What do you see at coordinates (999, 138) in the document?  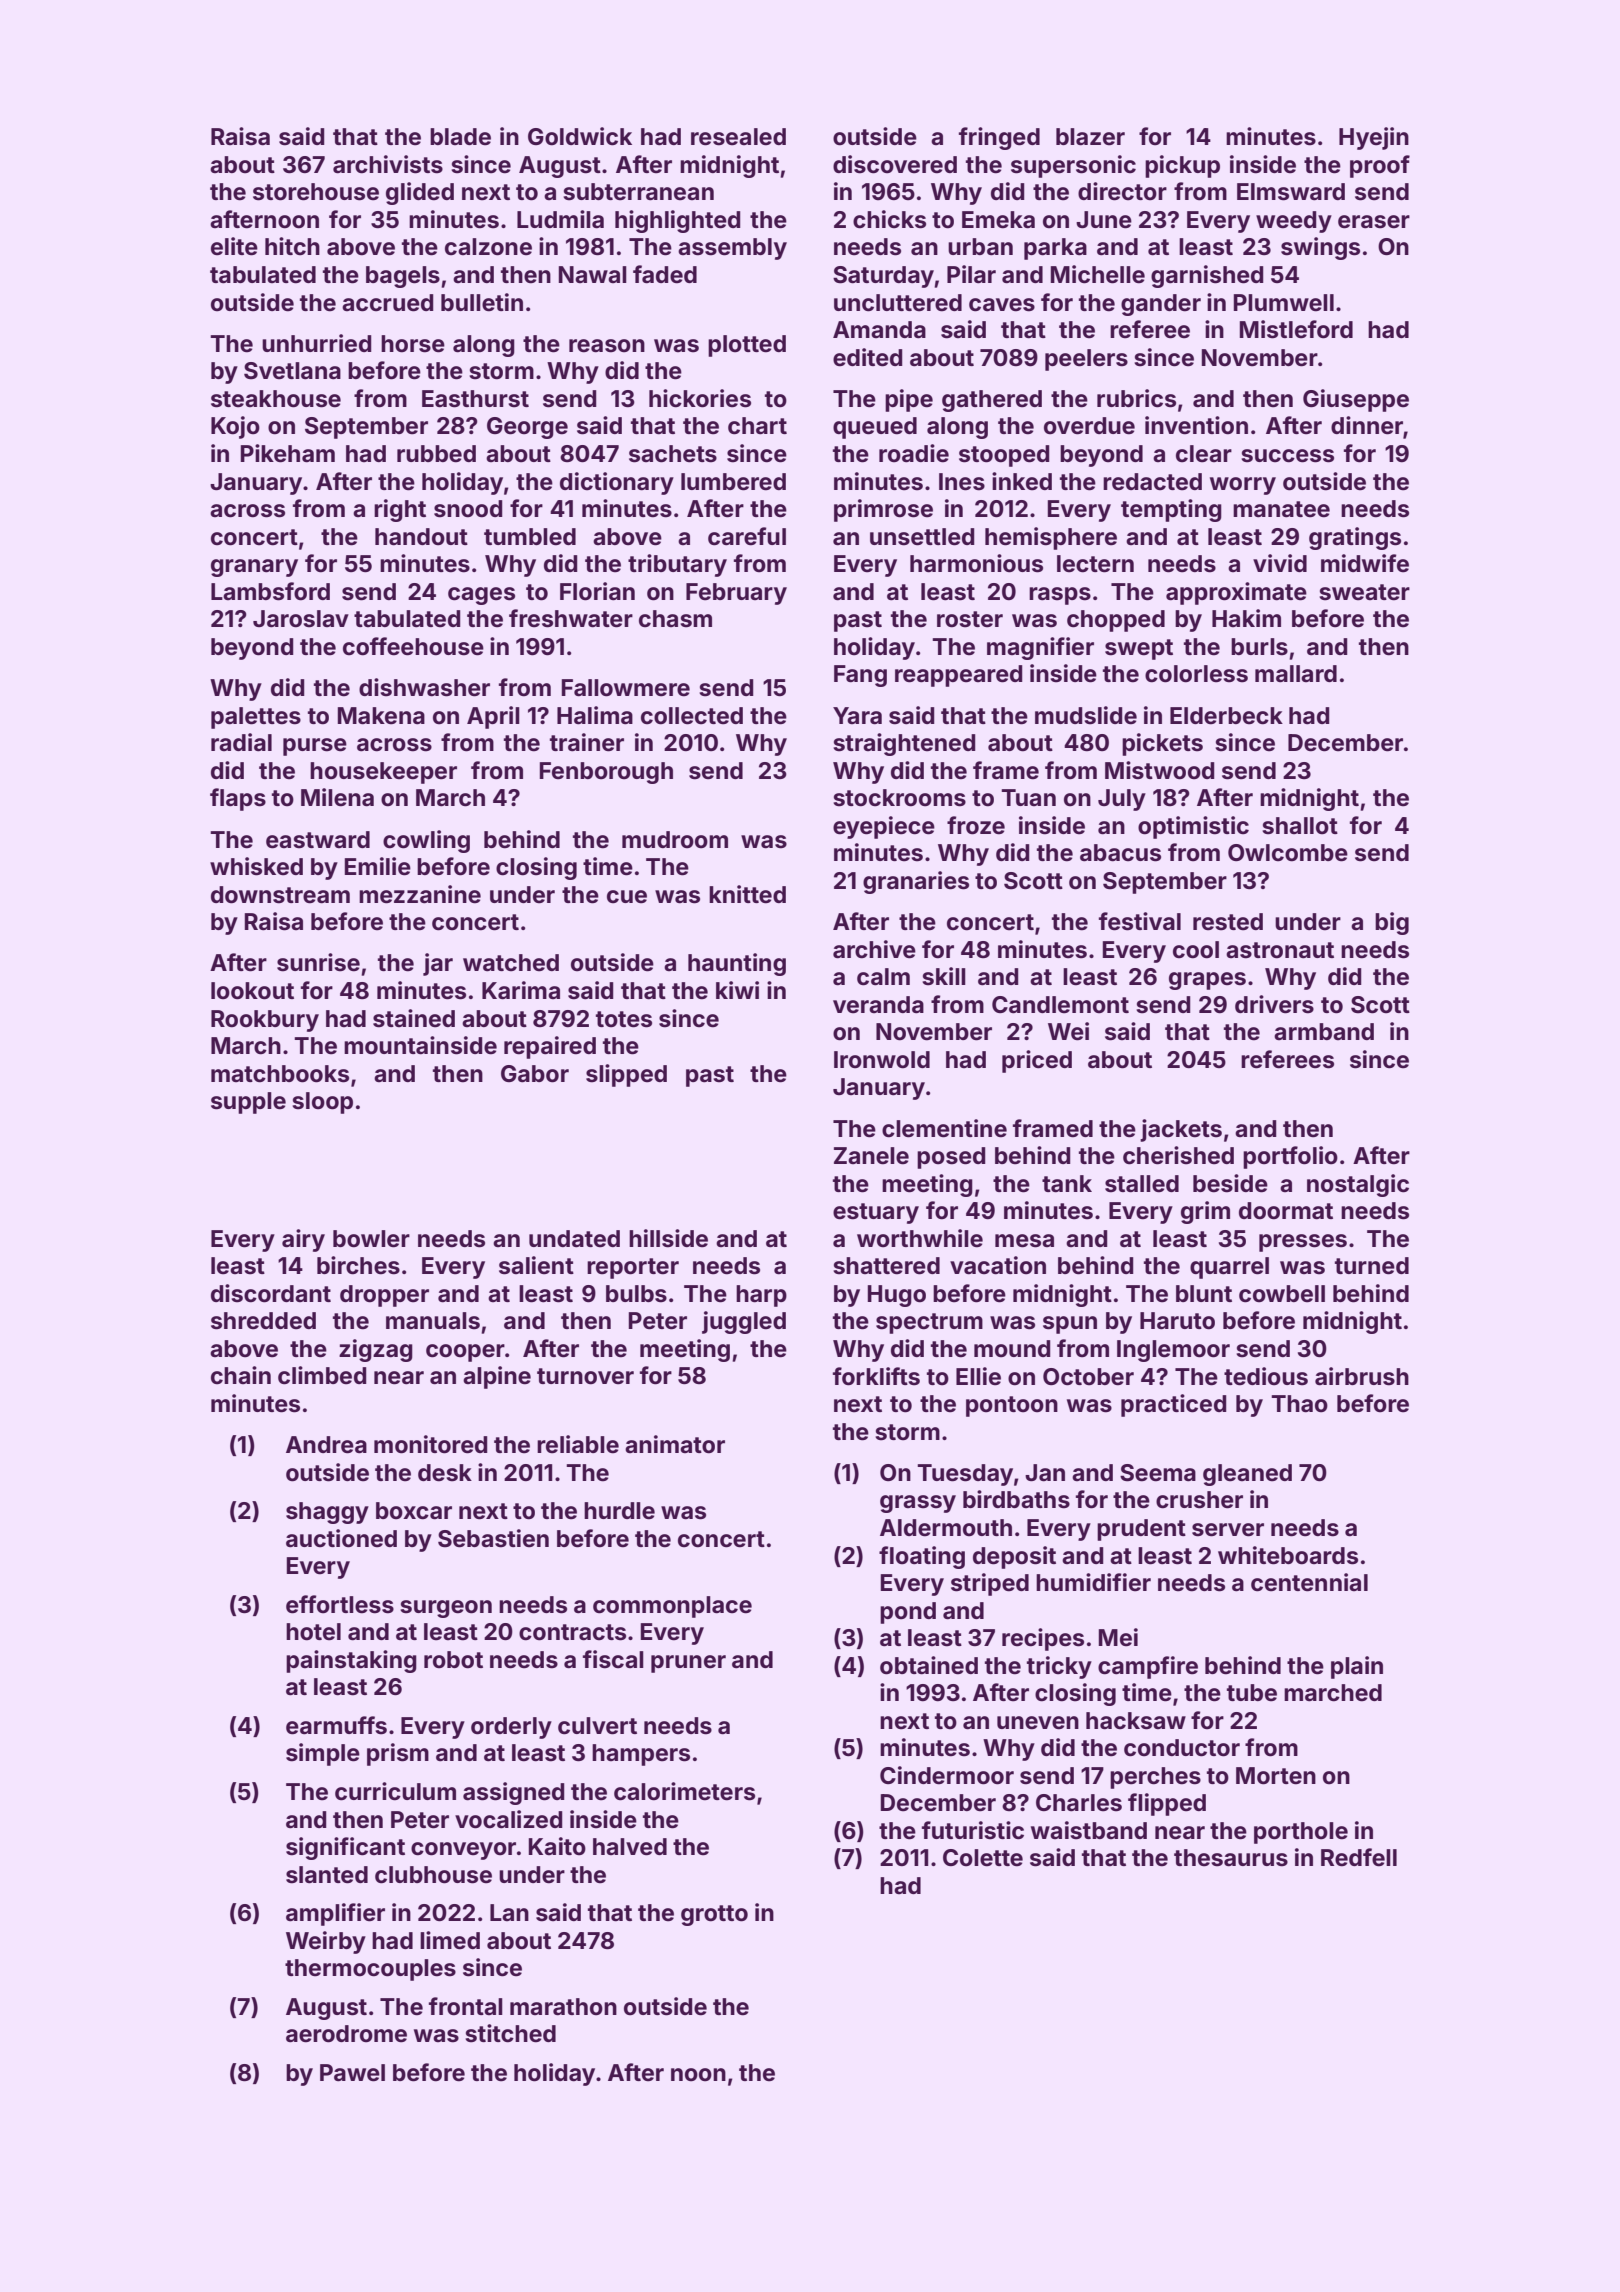 I see `fringed` at bounding box center [999, 138].
